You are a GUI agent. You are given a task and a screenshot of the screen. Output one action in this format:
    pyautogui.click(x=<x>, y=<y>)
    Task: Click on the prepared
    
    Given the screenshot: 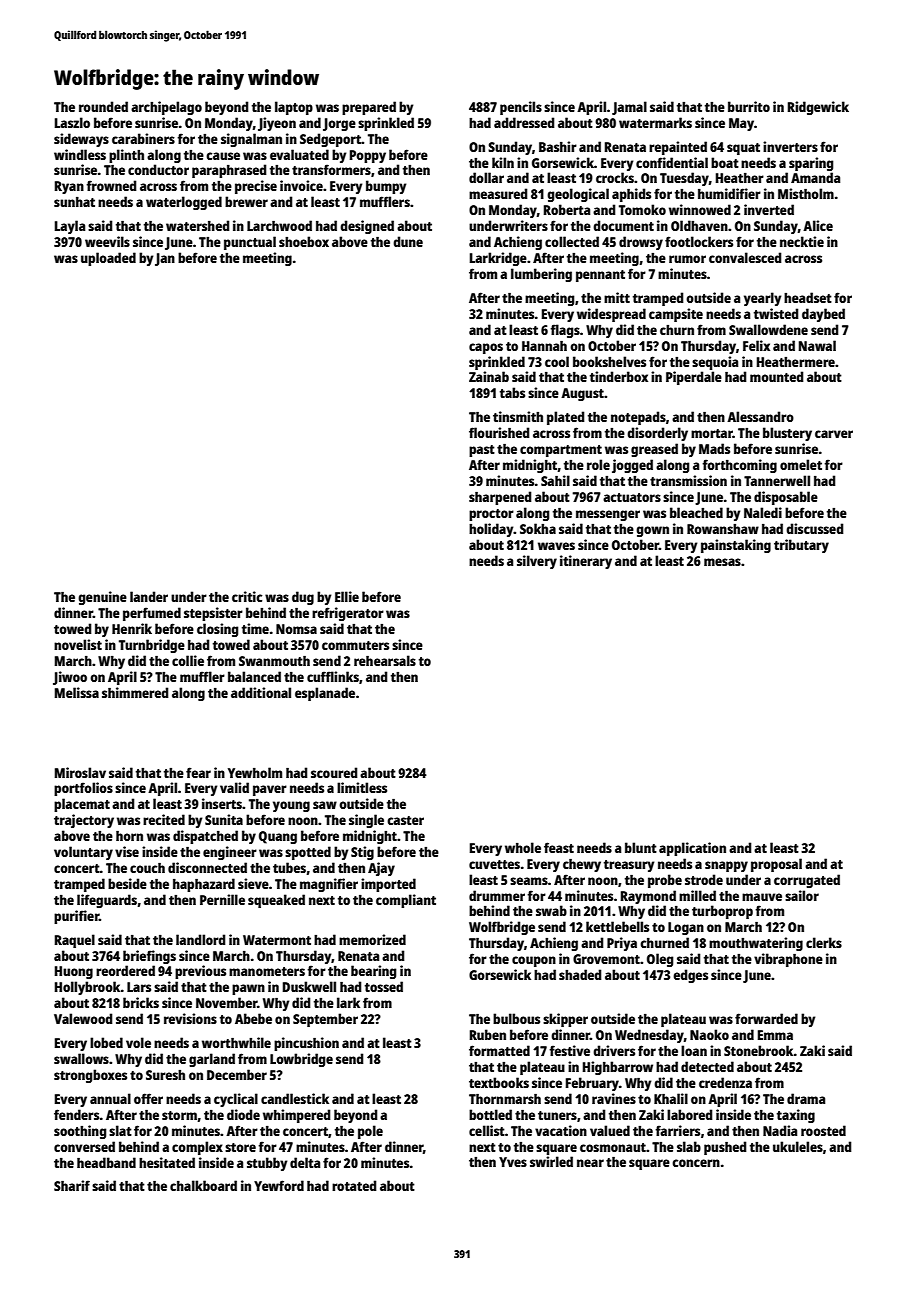 What is the action you would take?
    pyautogui.click(x=369, y=108)
